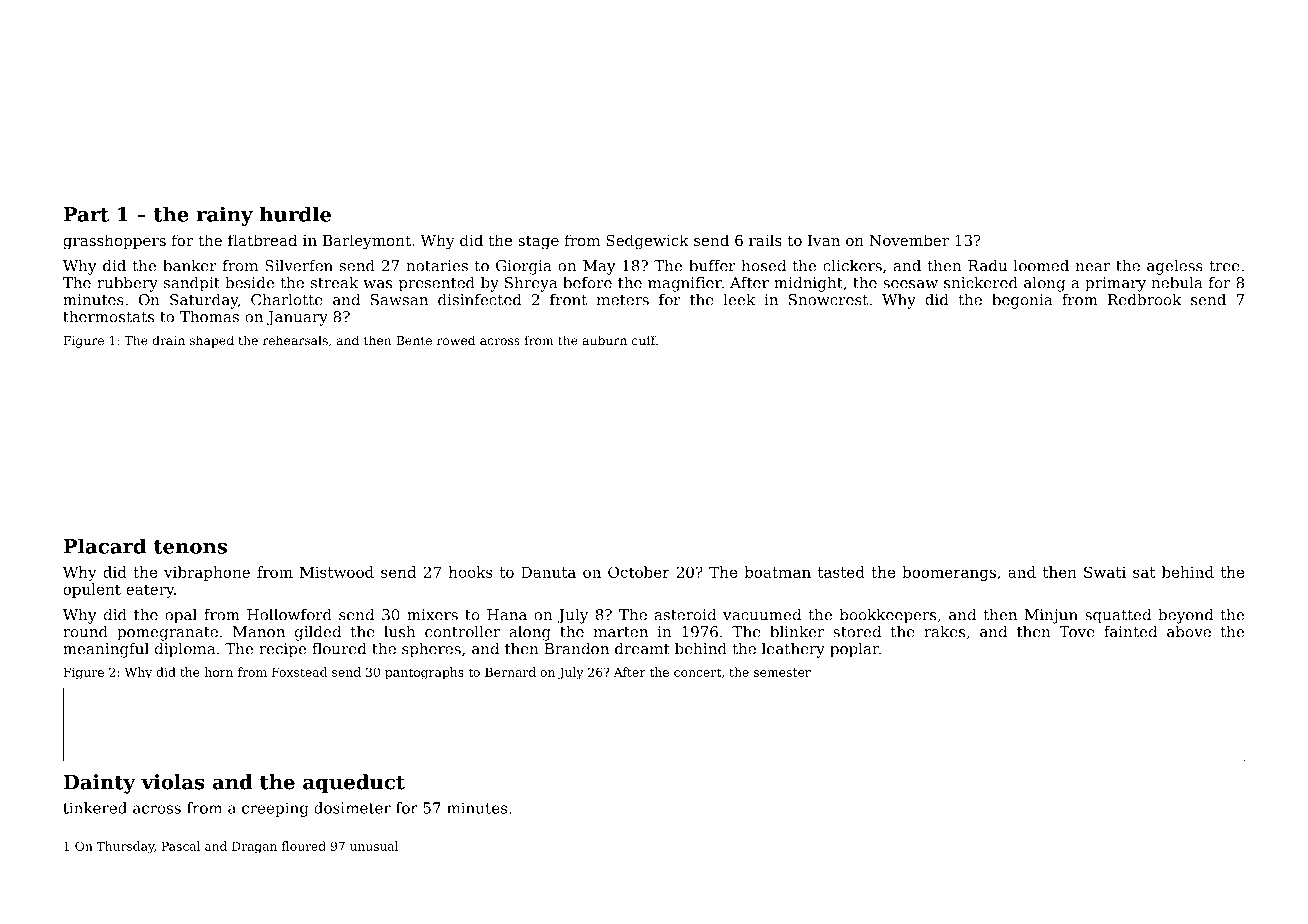 The image size is (1308, 924). Describe the element at coordinates (778, 572) in the screenshot. I see `boatman` at that location.
